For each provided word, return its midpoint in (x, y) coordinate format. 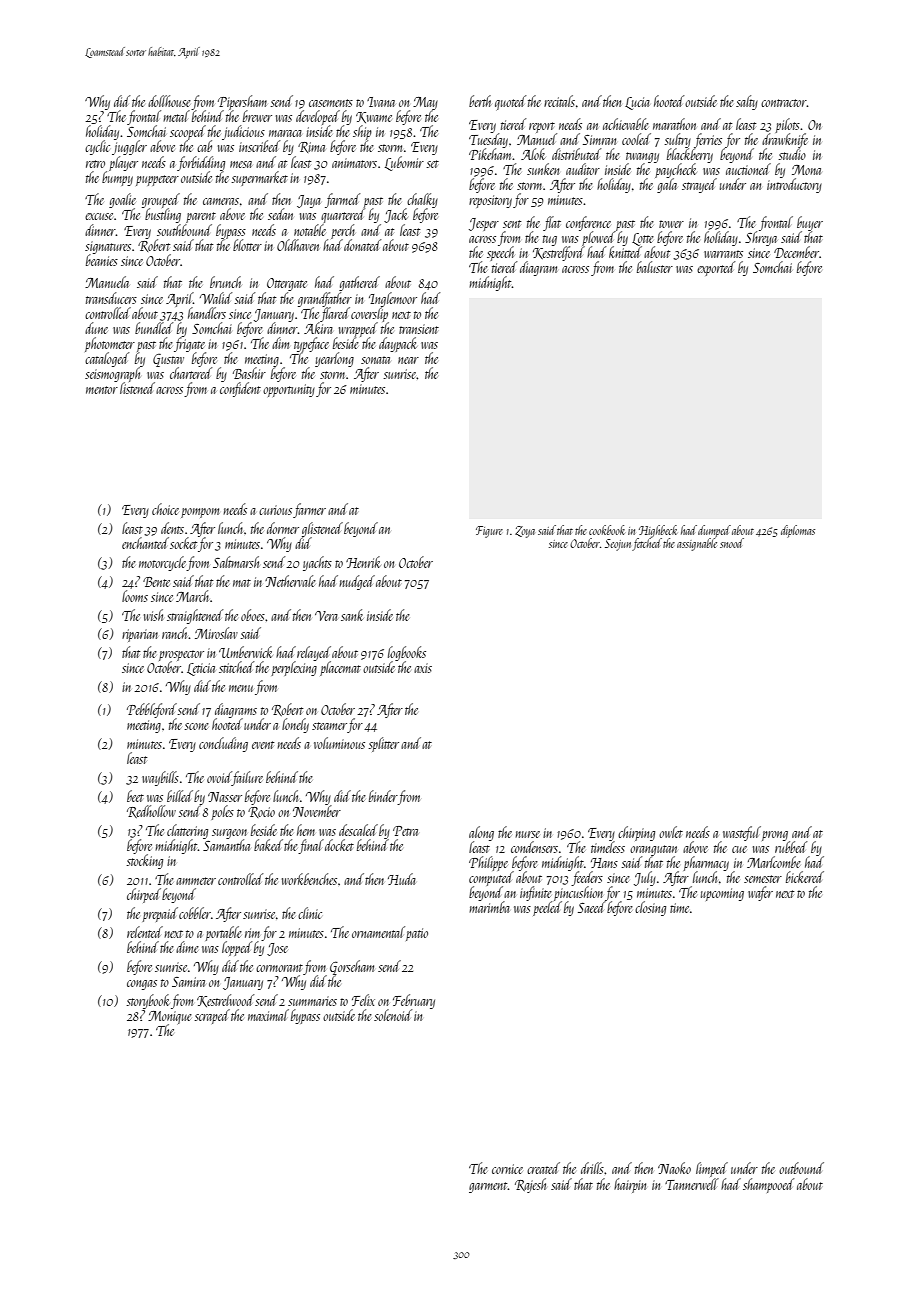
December (796, 252)
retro (95, 164)
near (408, 360)
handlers (207, 313)
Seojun (618, 545)
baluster (655, 267)
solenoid (393, 1015)
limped (712, 1169)
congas (142, 985)
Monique (170, 1018)
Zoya (525, 532)
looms (135, 596)
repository (490, 201)
